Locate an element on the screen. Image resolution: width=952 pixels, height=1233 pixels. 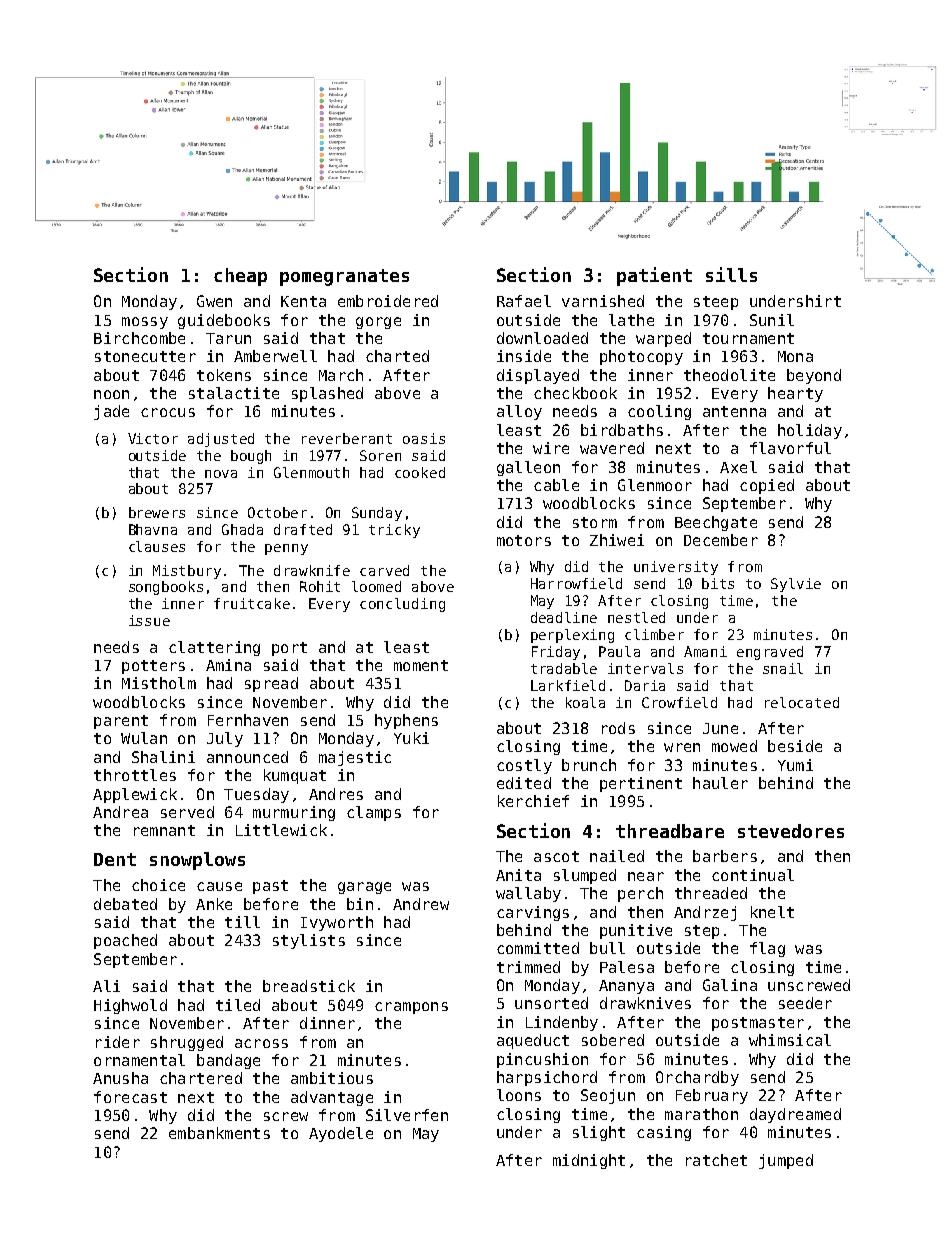
postmaster is located at coordinates (758, 1024).
